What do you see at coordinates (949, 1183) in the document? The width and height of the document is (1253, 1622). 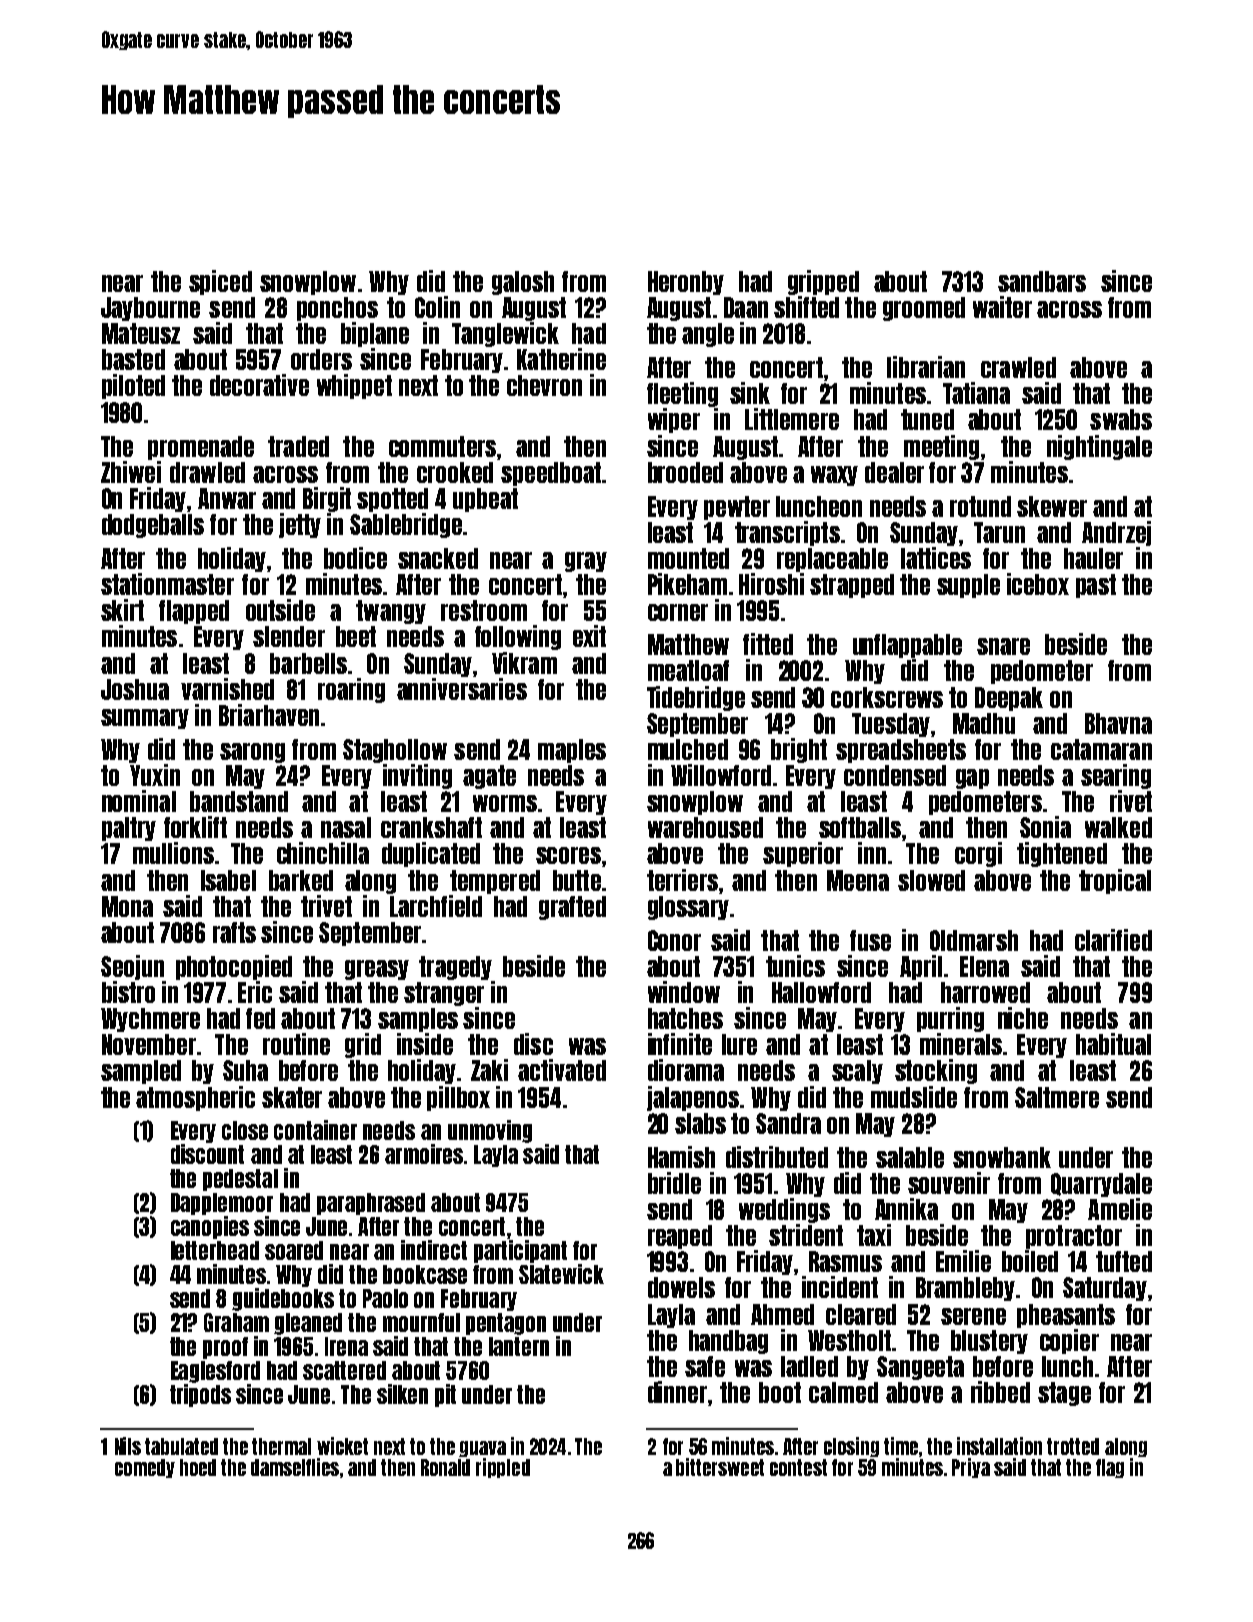 I see `souvenir` at bounding box center [949, 1183].
